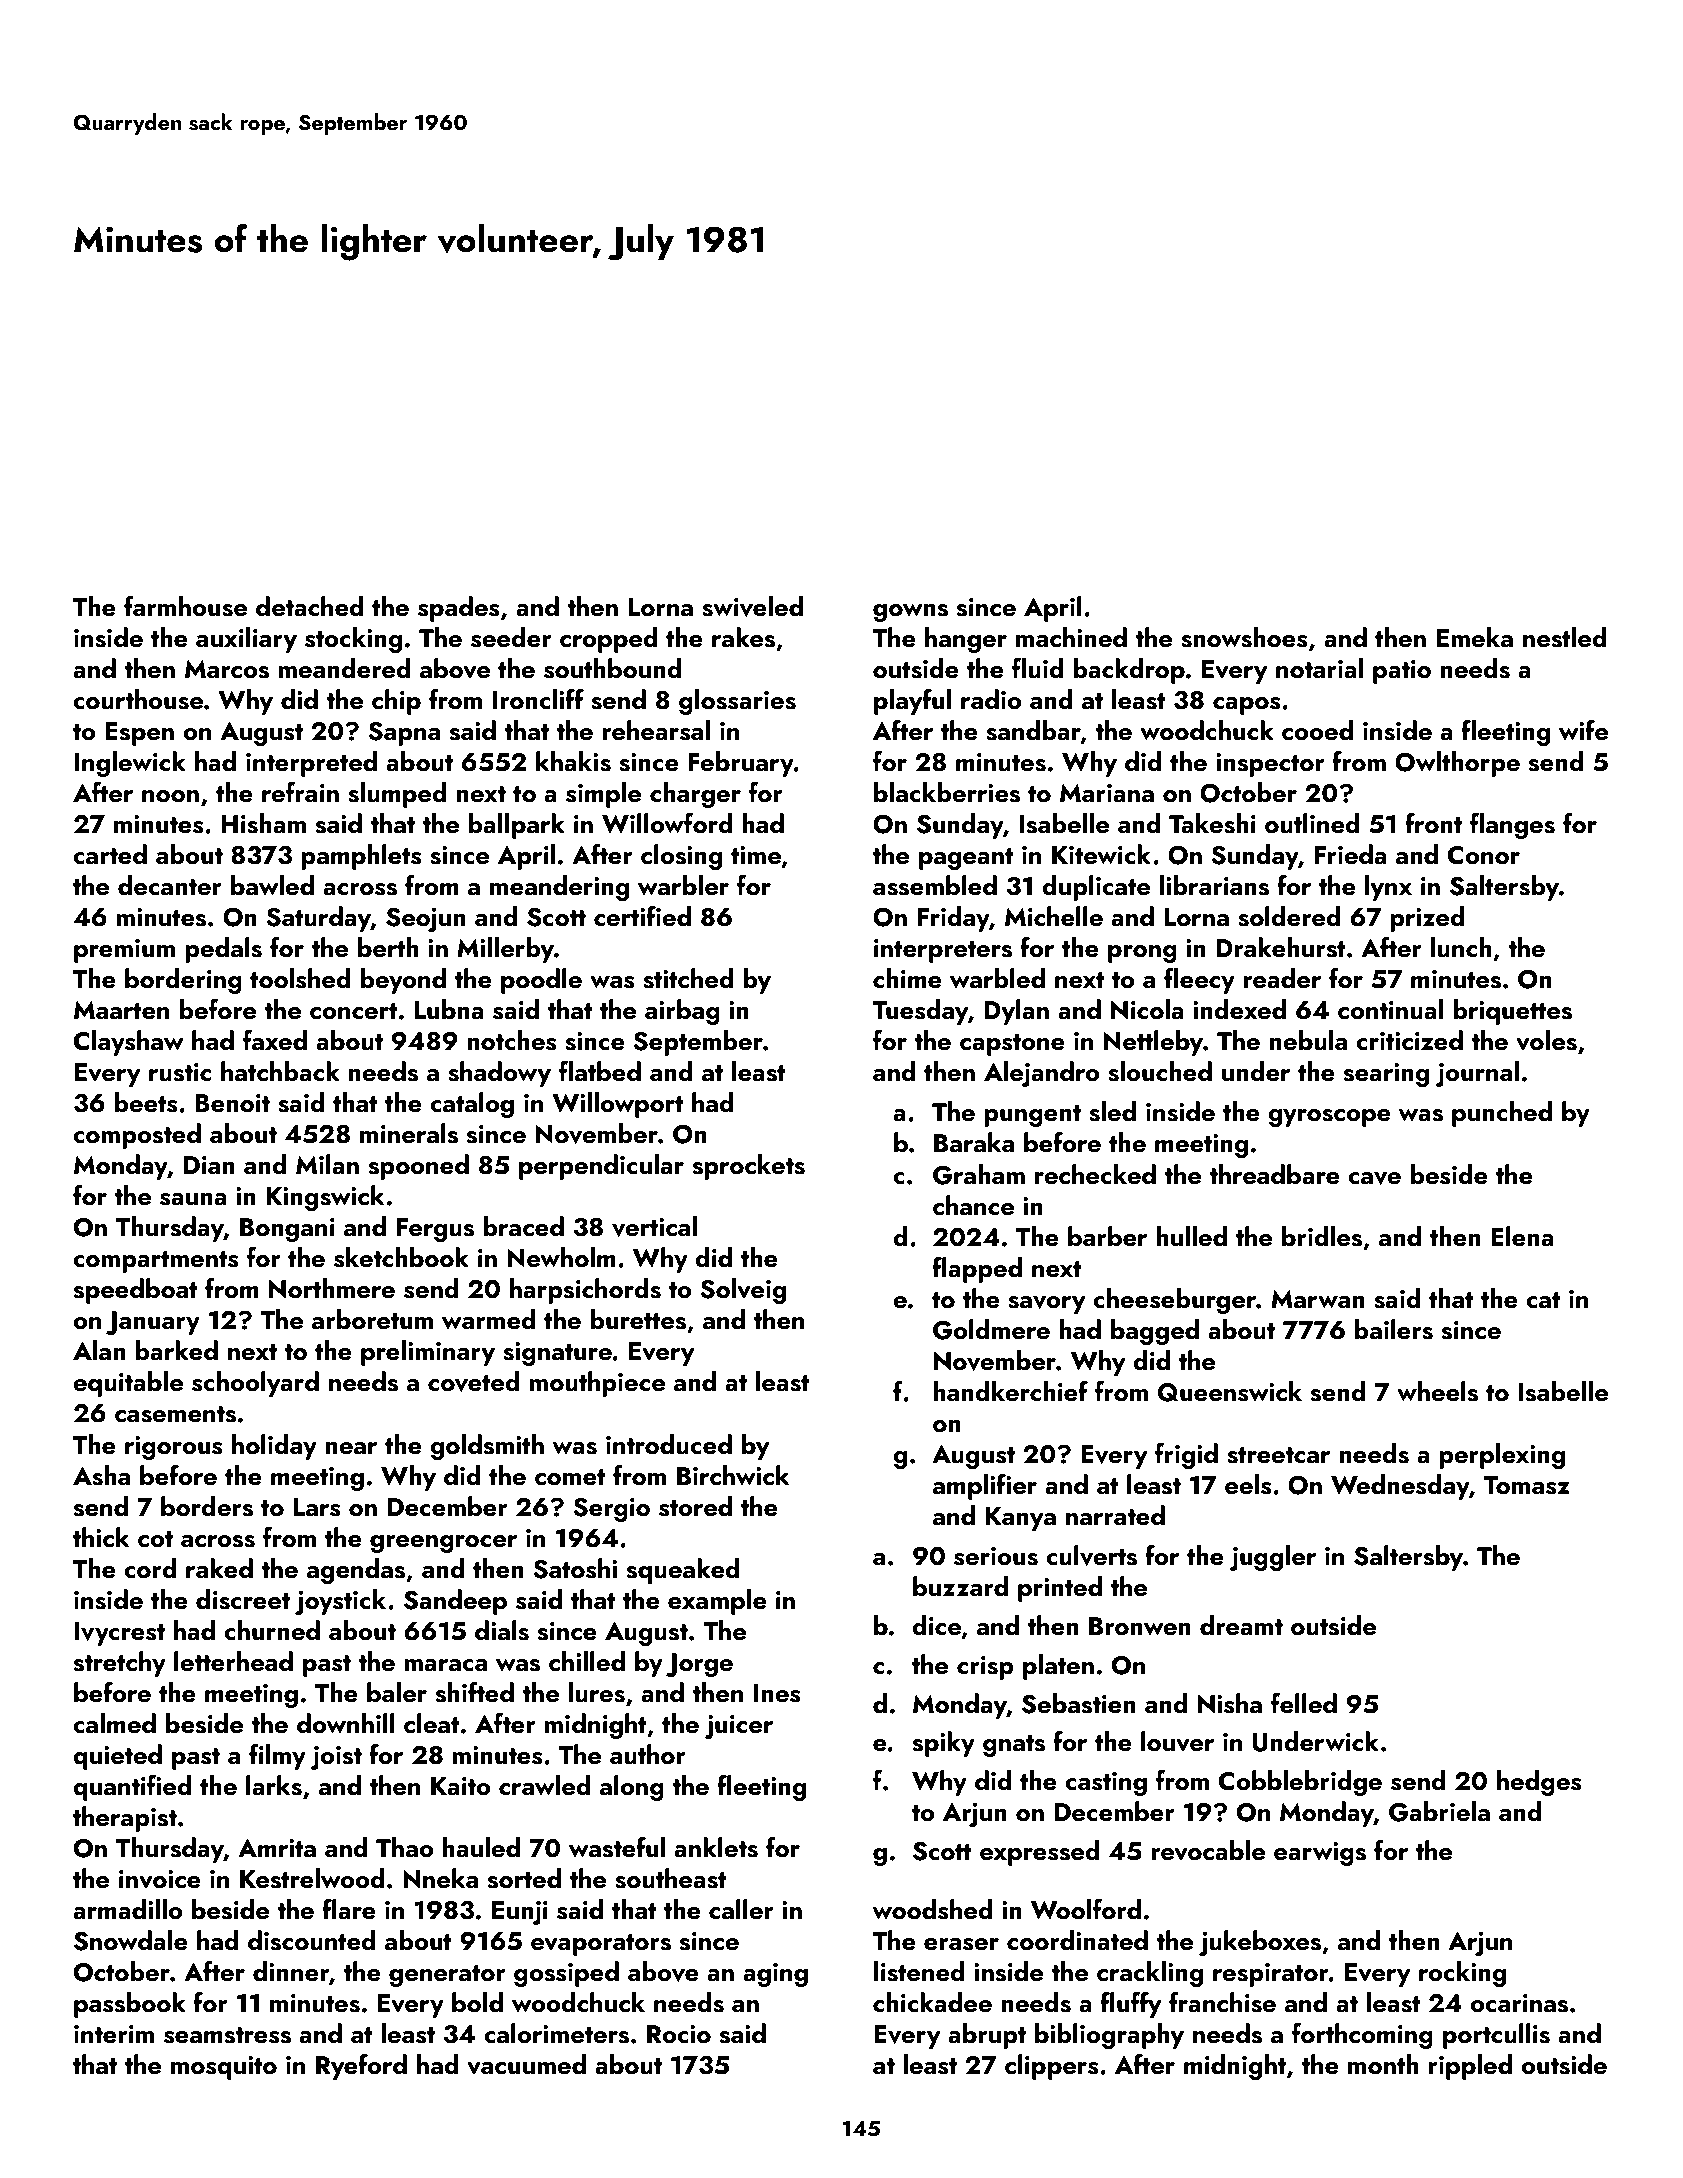 The height and width of the screenshot is (2178, 1683). What do you see at coordinates (185, 606) in the screenshot?
I see `farmhouse` at bounding box center [185, 606].
